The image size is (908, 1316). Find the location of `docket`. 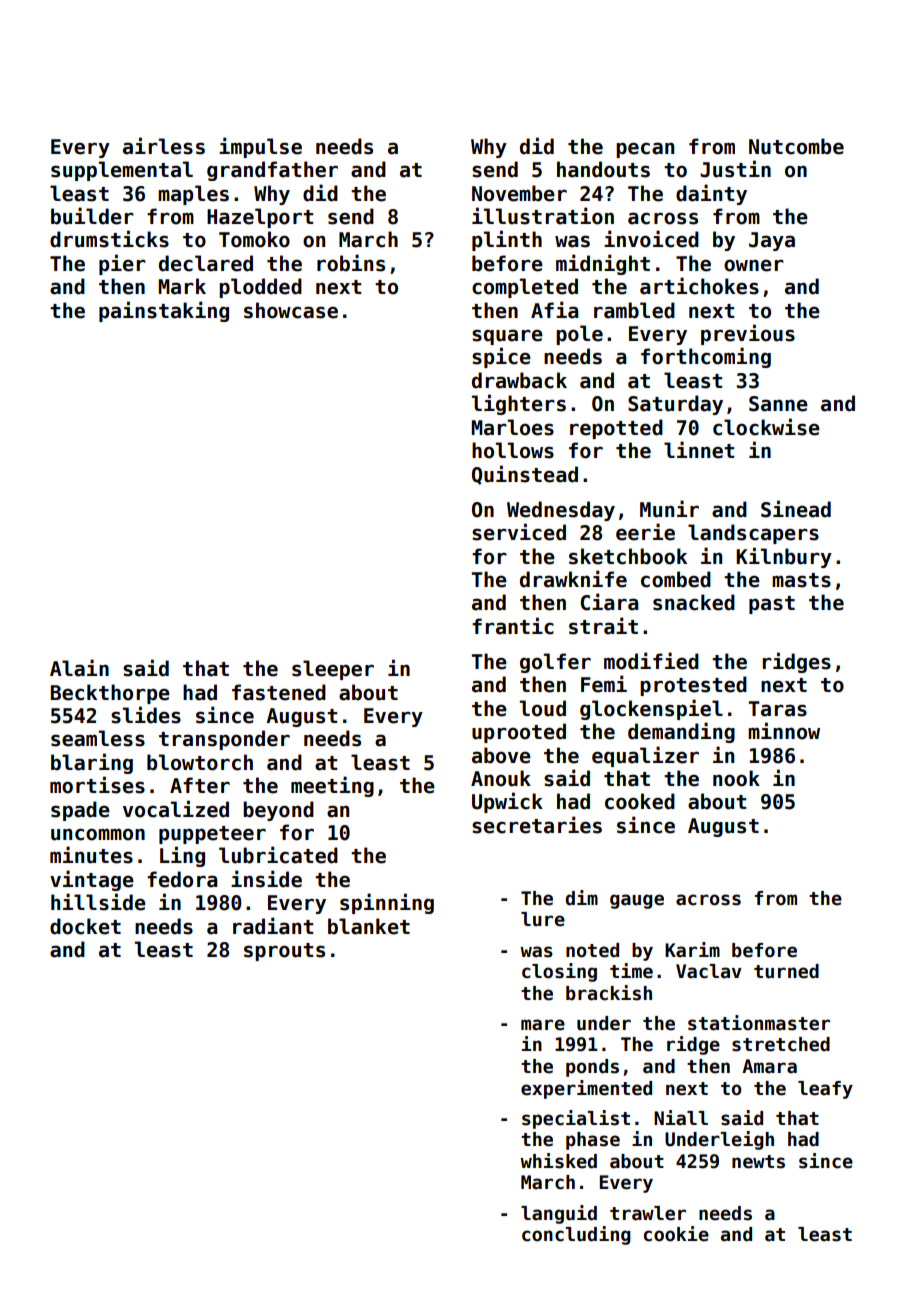

docket is located at coordinates (85, 926).
